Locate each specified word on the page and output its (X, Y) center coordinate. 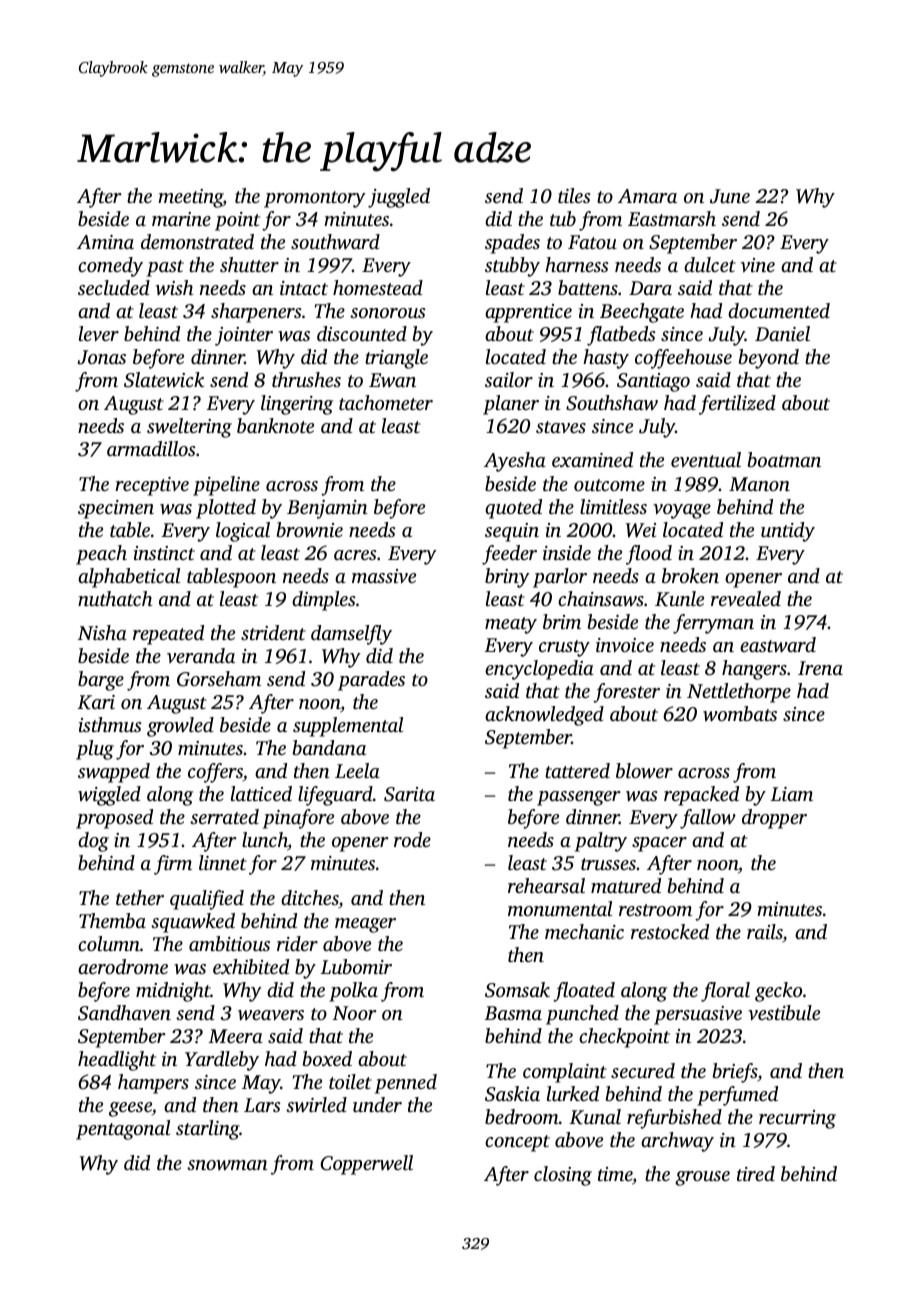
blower (644, 770)
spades (512, 244)
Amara (647, 196)
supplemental (348, 727)
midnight (173, 992)
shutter (249, 264)
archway (677, 1142)
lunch (265, 841)
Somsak (517, 990)
